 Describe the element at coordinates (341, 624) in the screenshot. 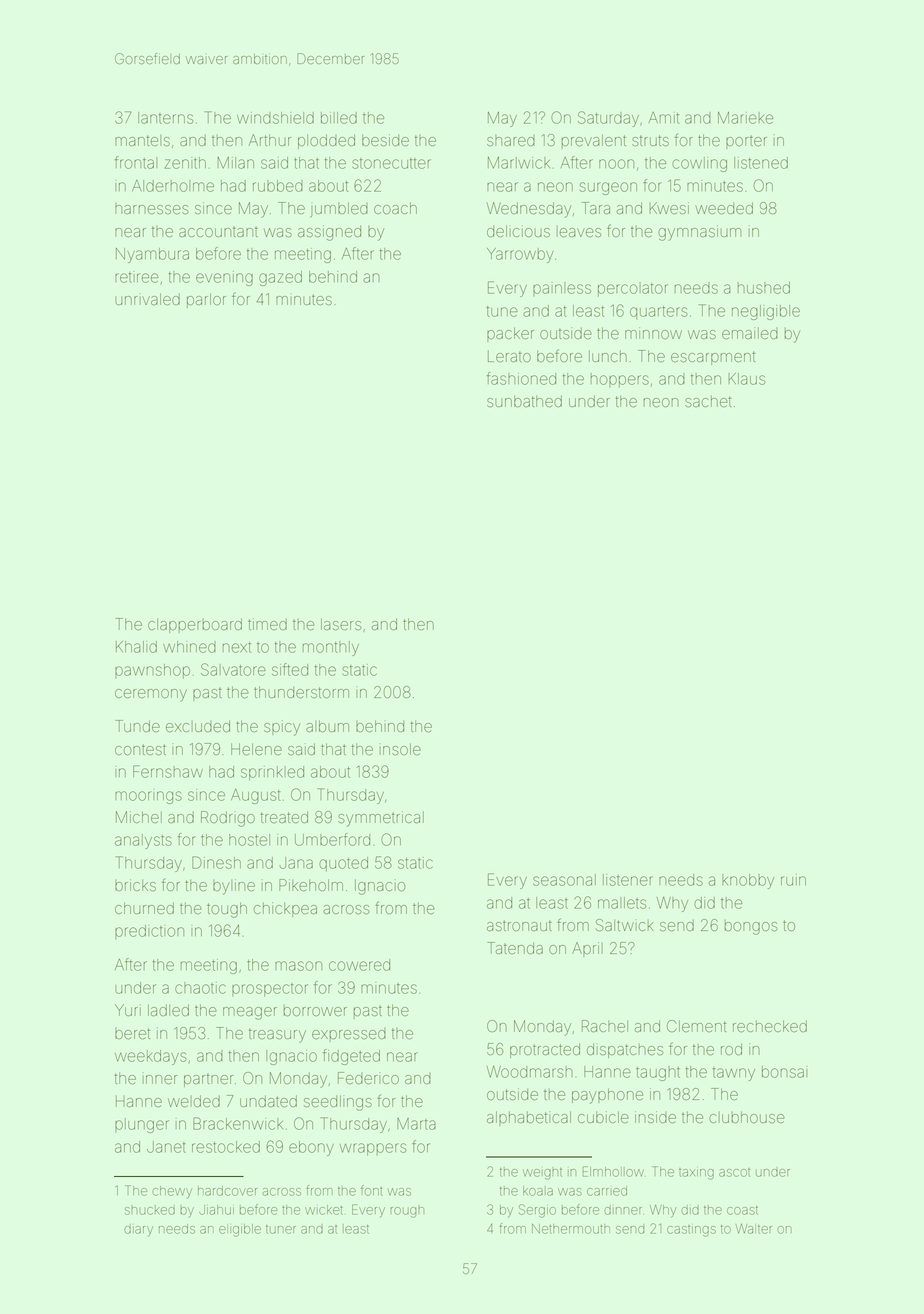

I see `lasers` at that location.
